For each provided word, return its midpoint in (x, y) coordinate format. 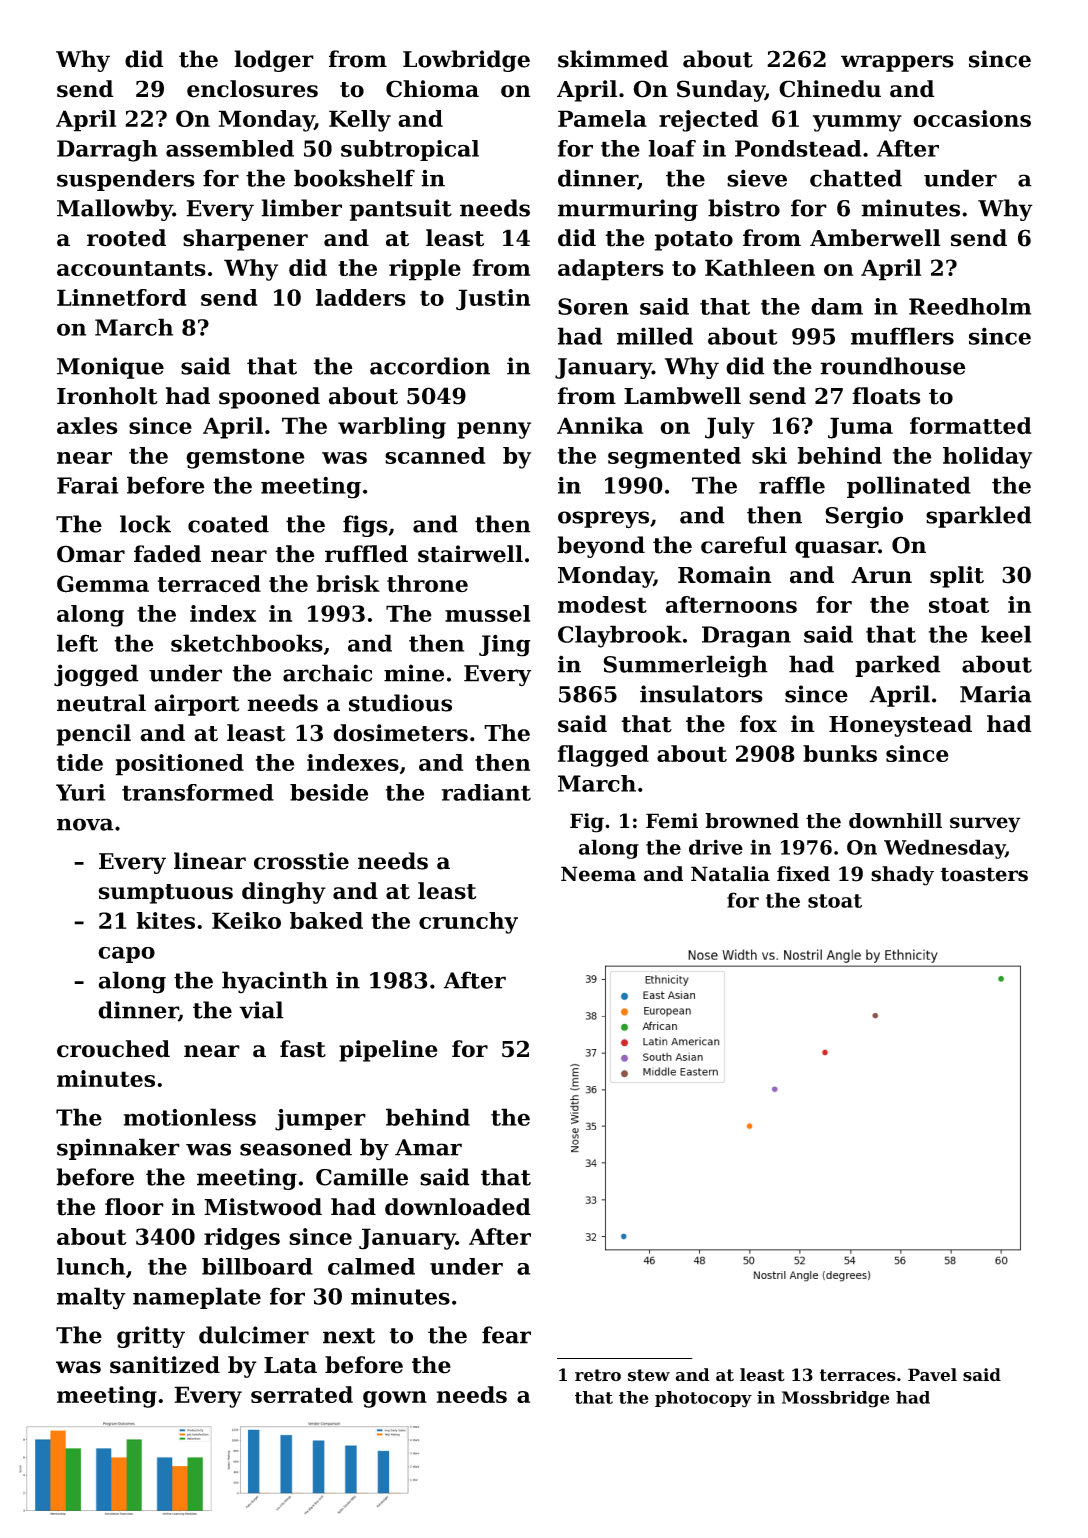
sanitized (165, 1365)
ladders (361, 297)
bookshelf (354, 178)
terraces (858, 1375)
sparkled (979, 517)
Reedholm (970, 306)
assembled (230, 148)
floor (134, 1207)
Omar (91, 554)
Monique (110, 368)
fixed (803, 874)
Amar (428, 1147)
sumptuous (166, 894)
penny (494, 430)
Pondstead (798, 148)
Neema (598, 874)
